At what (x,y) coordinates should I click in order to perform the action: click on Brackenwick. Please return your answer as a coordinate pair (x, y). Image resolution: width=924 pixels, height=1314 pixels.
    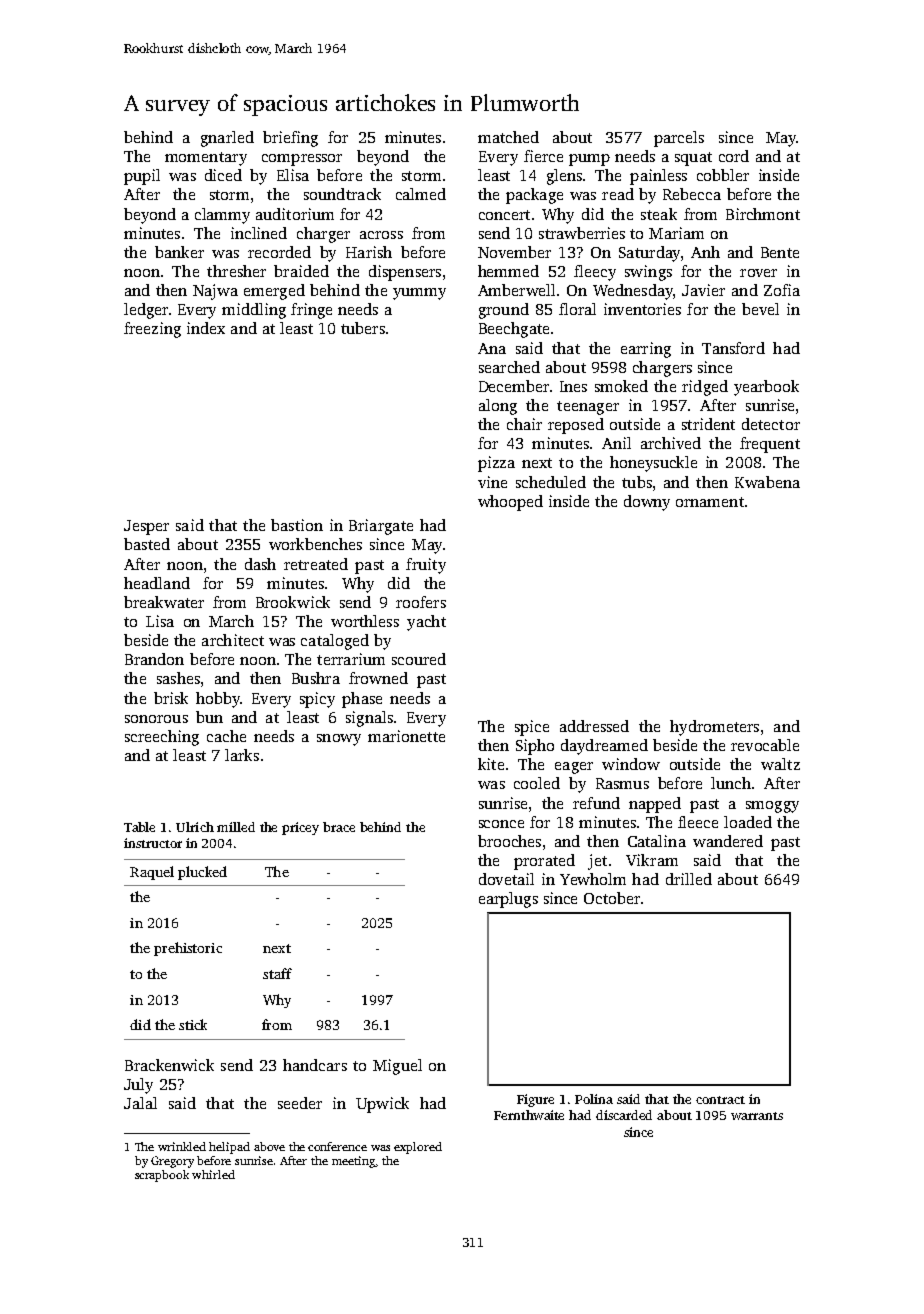
    Looking at the image, I should click on (169, 1065).
